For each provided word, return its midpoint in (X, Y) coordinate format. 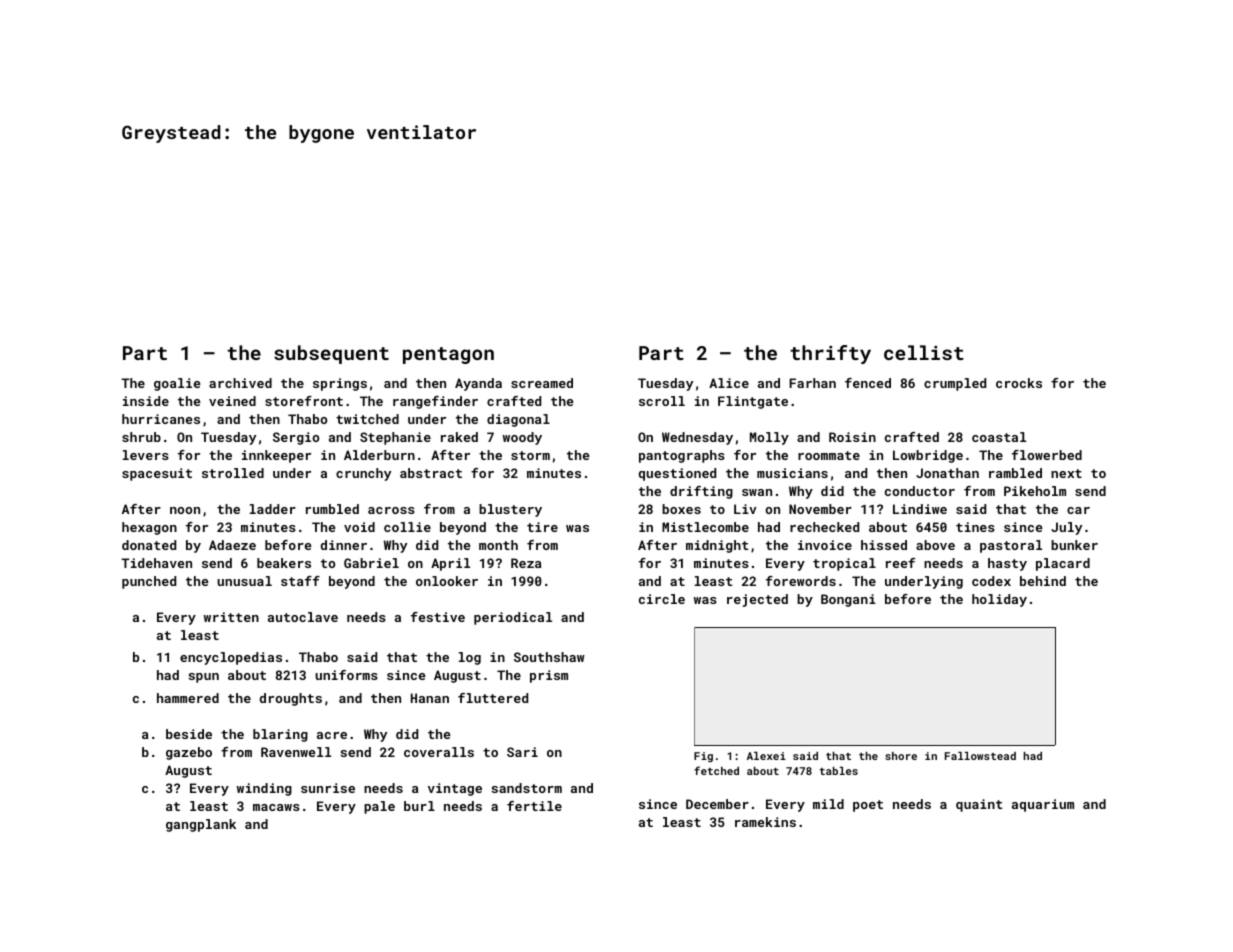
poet (868, 806)
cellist (924, 352)
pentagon (448, 355)
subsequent (331, 354)
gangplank (201, 825)
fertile (534, 806)
